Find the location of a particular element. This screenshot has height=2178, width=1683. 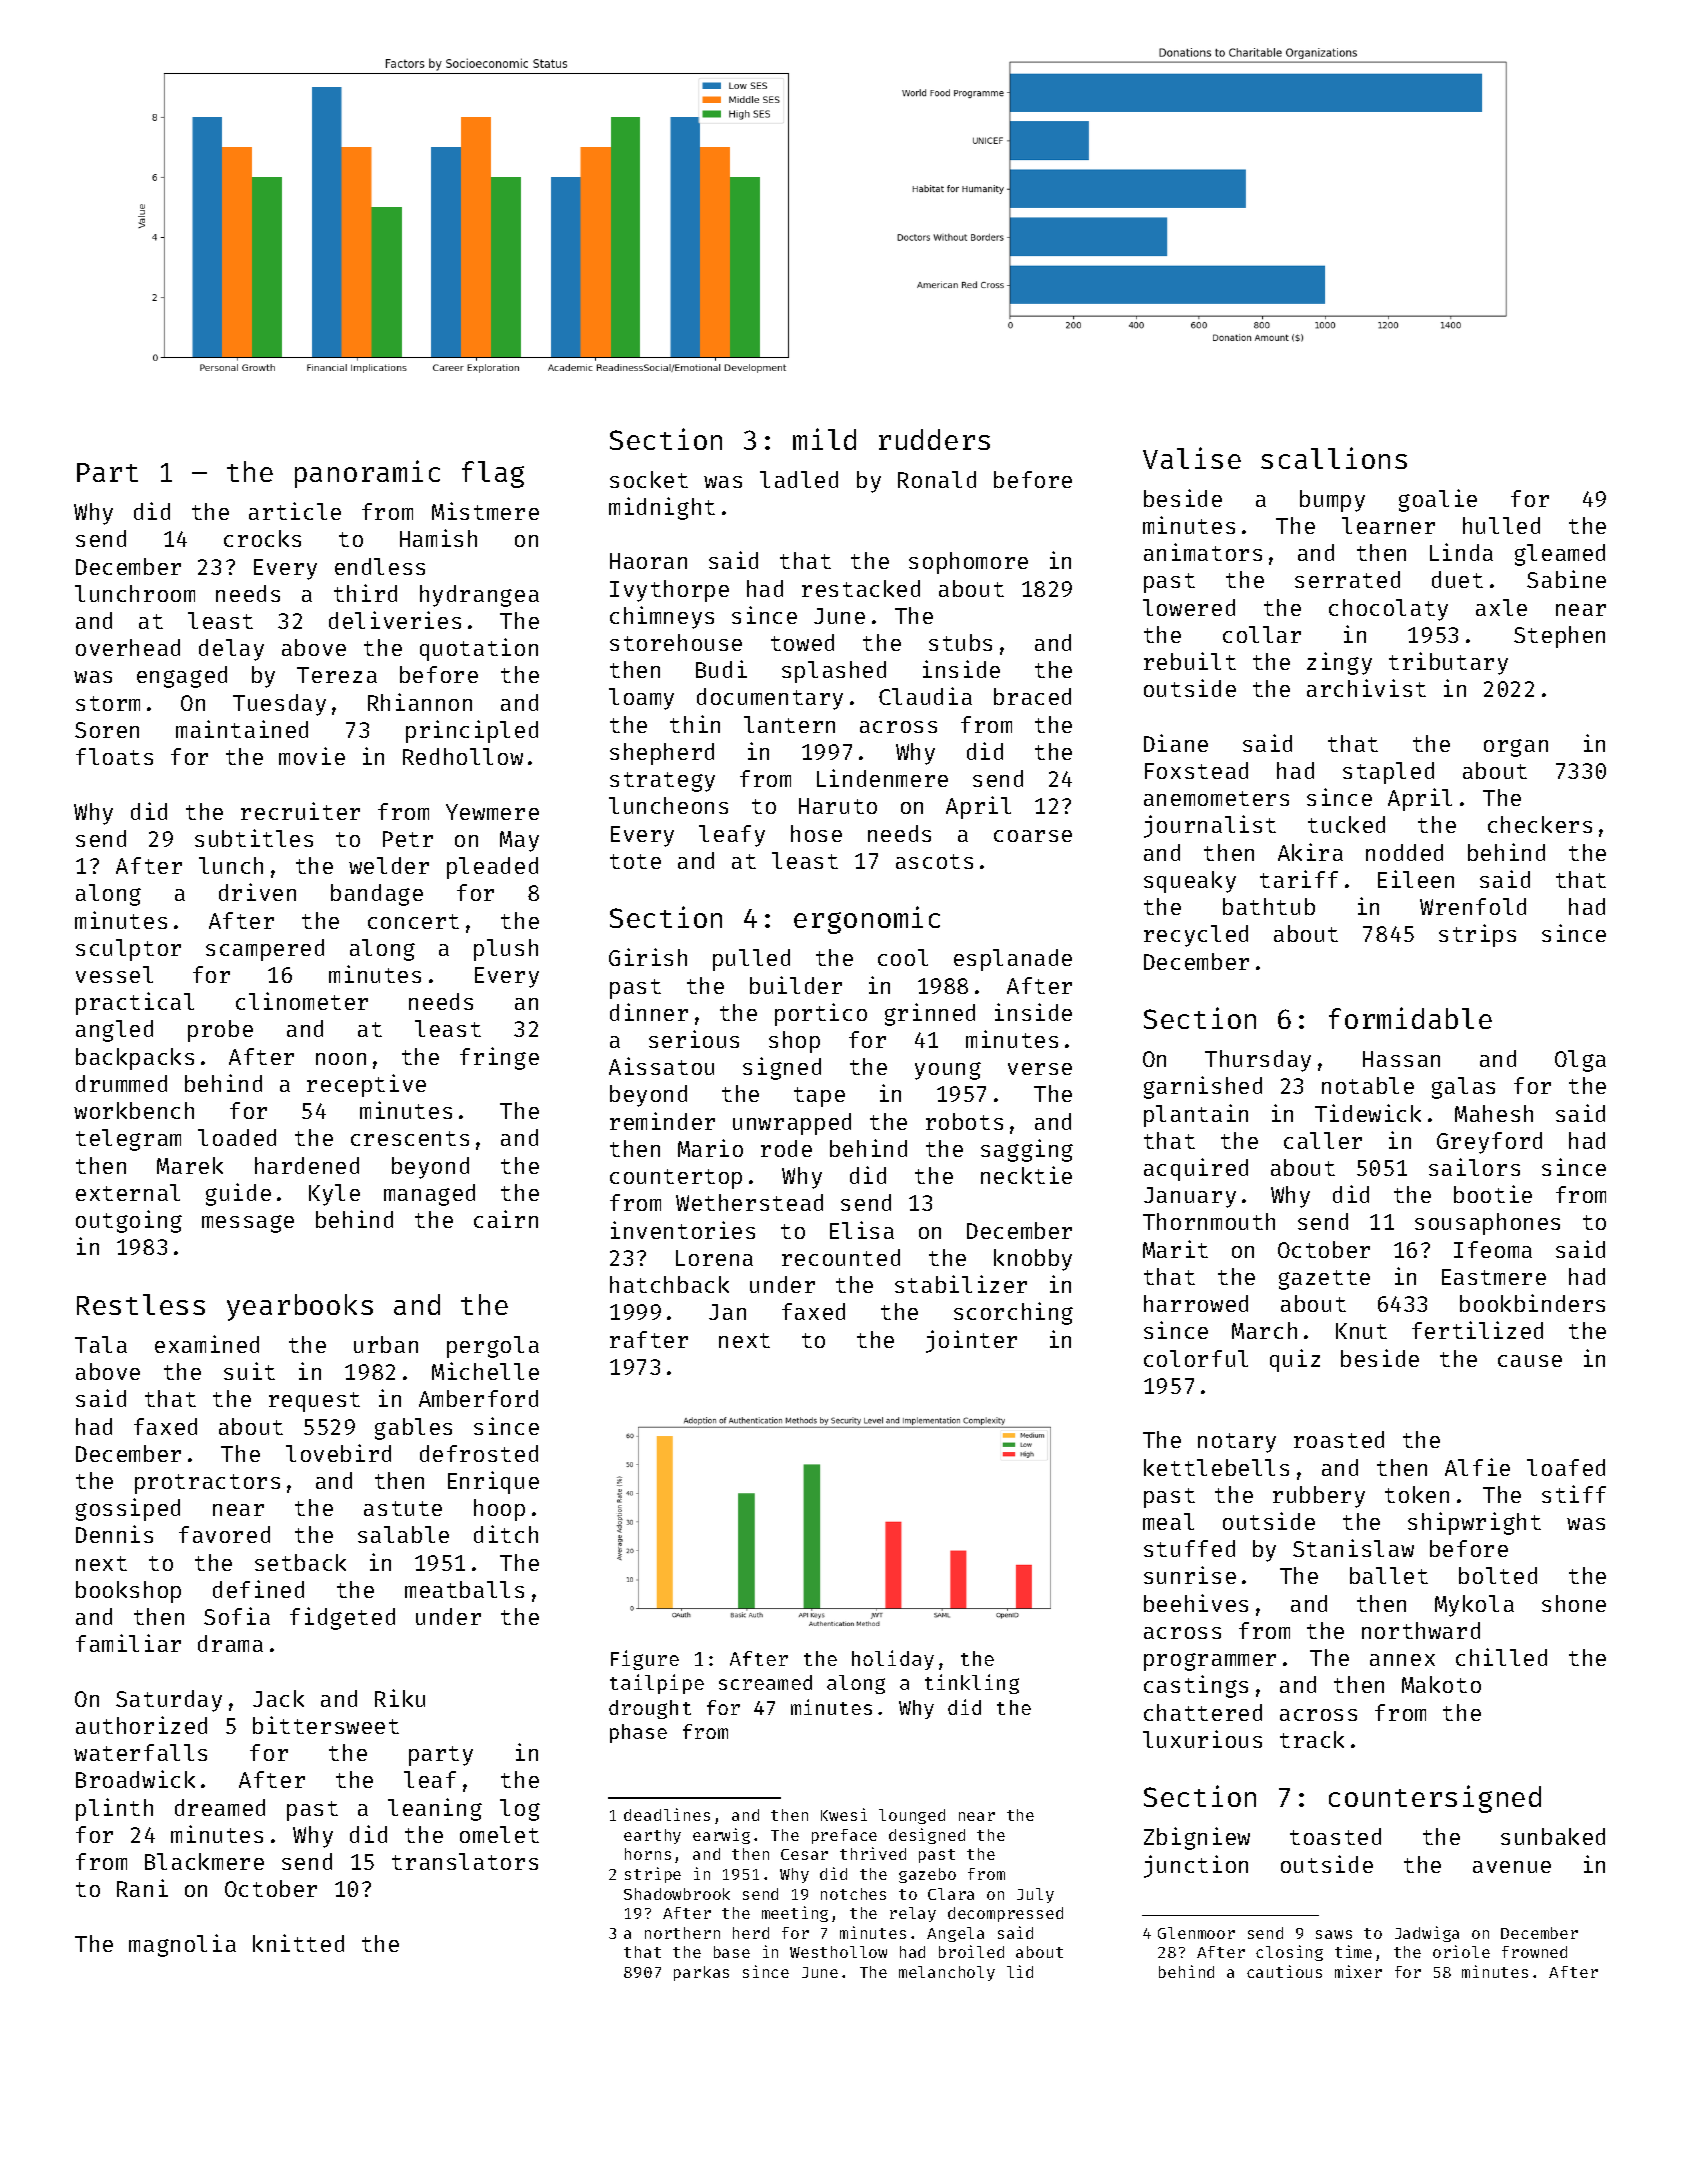

animators is located at coordinates (1203, 552).
